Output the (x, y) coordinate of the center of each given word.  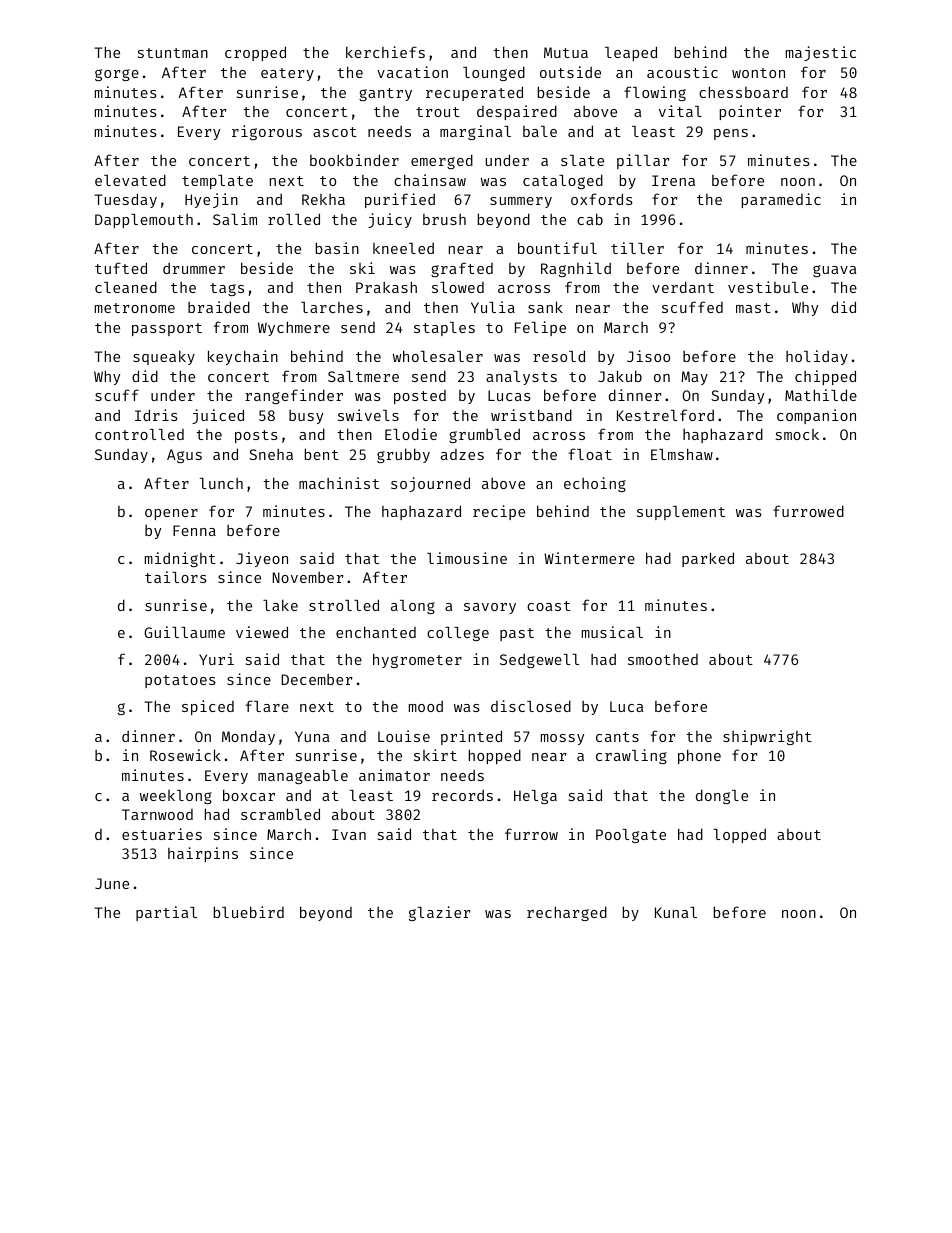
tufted (121, 268)
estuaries (162, 834)
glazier (440, 913)
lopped (739, 836)
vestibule (768, 287)
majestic (821, 53)
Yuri (216, 659)
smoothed (663, 659)
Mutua (566, 52)
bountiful (557, 248)
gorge (117, 75)
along (413, 607)
